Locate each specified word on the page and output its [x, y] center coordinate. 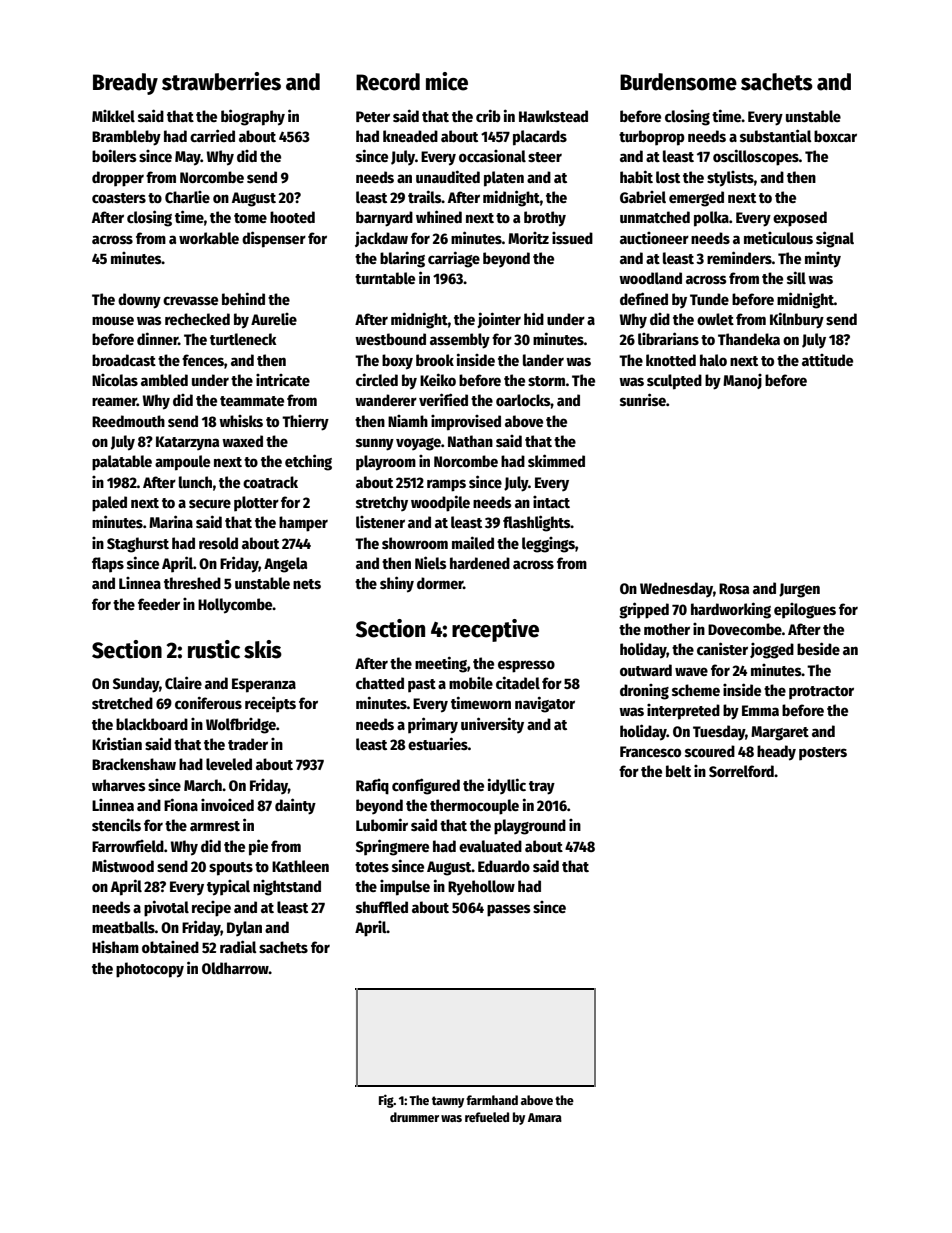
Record [388, 82]
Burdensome [678, 82]
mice [447, 81]
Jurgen [799, 590]
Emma [760, 710]
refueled [487, 1117]
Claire [183, 682]
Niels [431, 562]
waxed [242, 441]
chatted [380, 683]
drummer [414, 1117]
